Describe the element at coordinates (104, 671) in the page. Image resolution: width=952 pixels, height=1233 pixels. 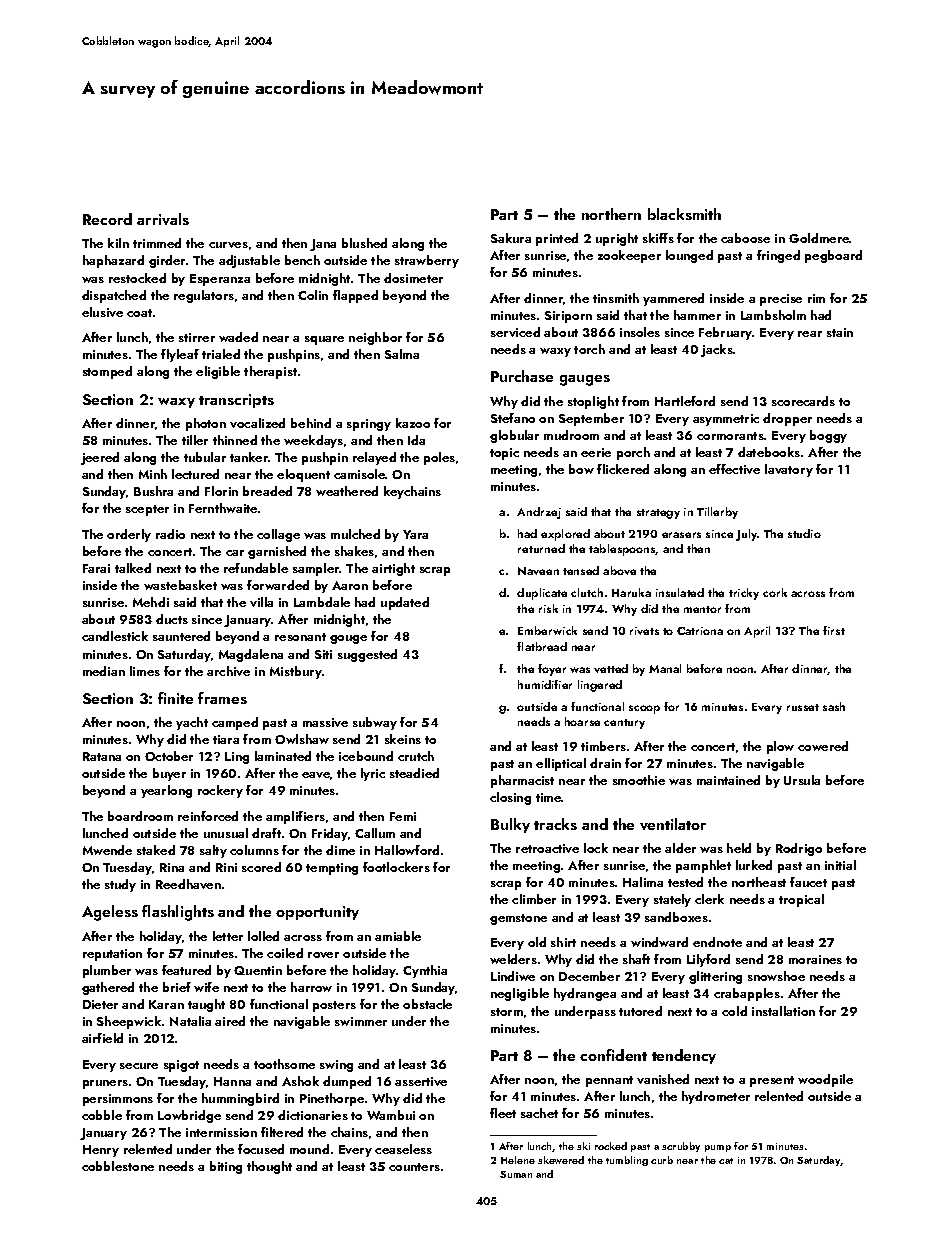
I see `median` at that location.
